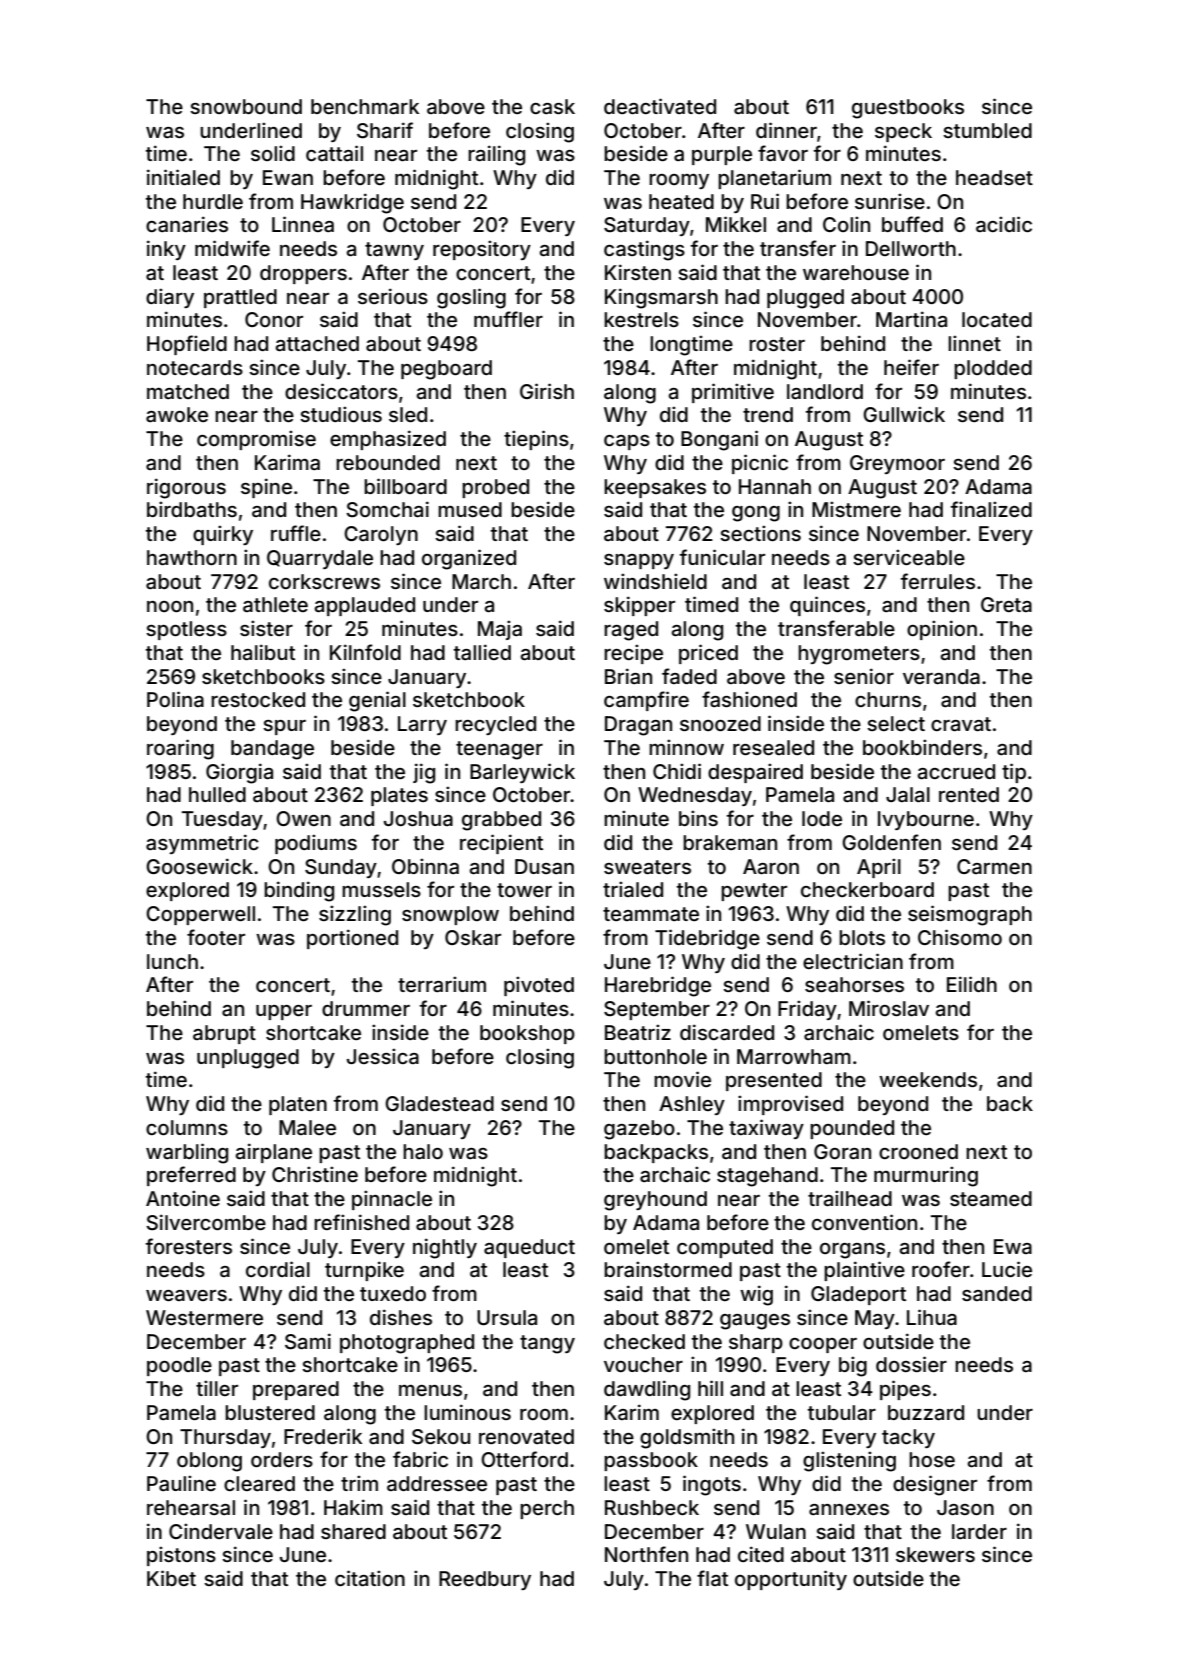 The image size is (1179, 1667). I want to click on midwife, so click(232, 248).
